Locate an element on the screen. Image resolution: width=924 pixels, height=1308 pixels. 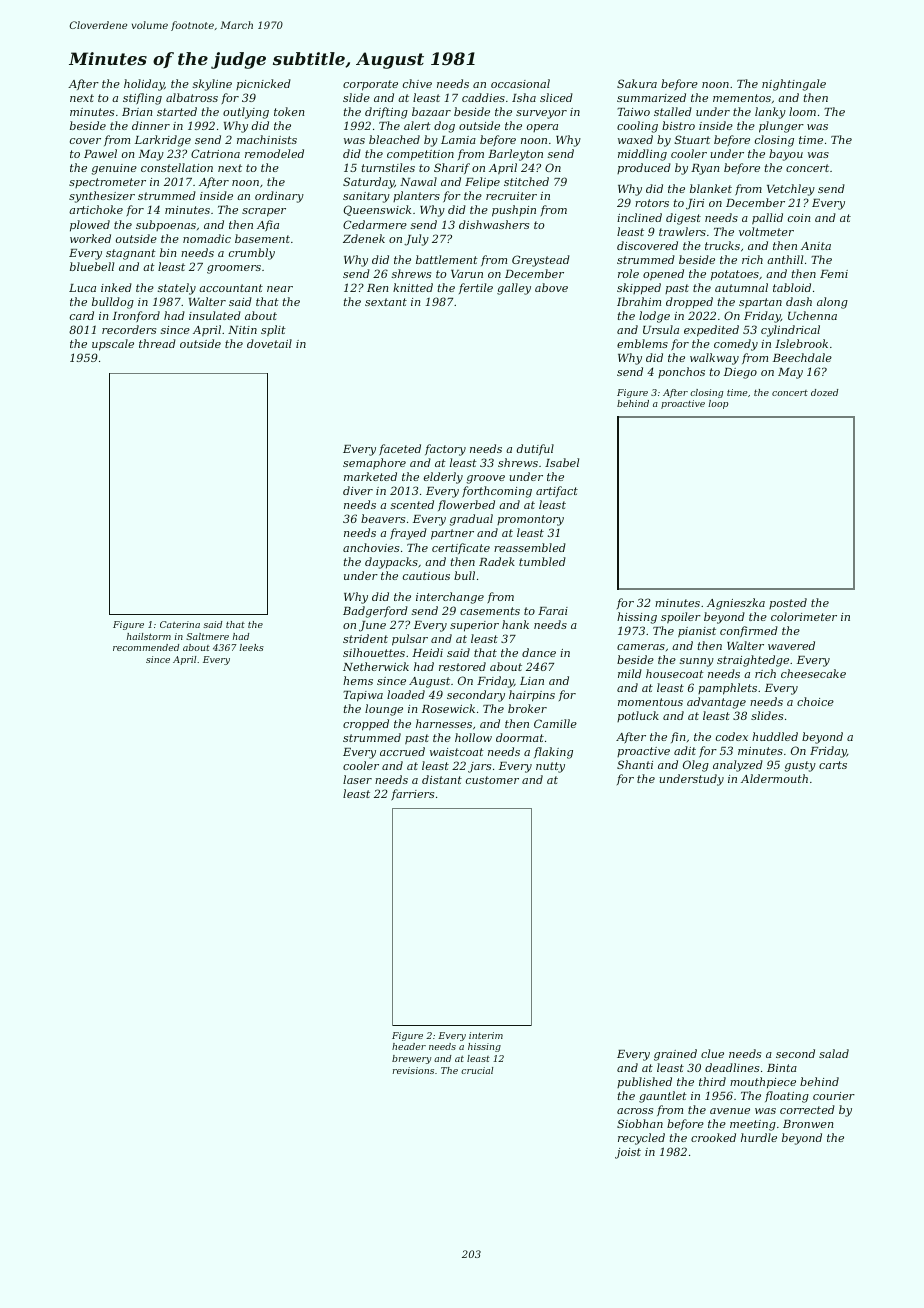
salad is located at coordinates (834, 1053).
